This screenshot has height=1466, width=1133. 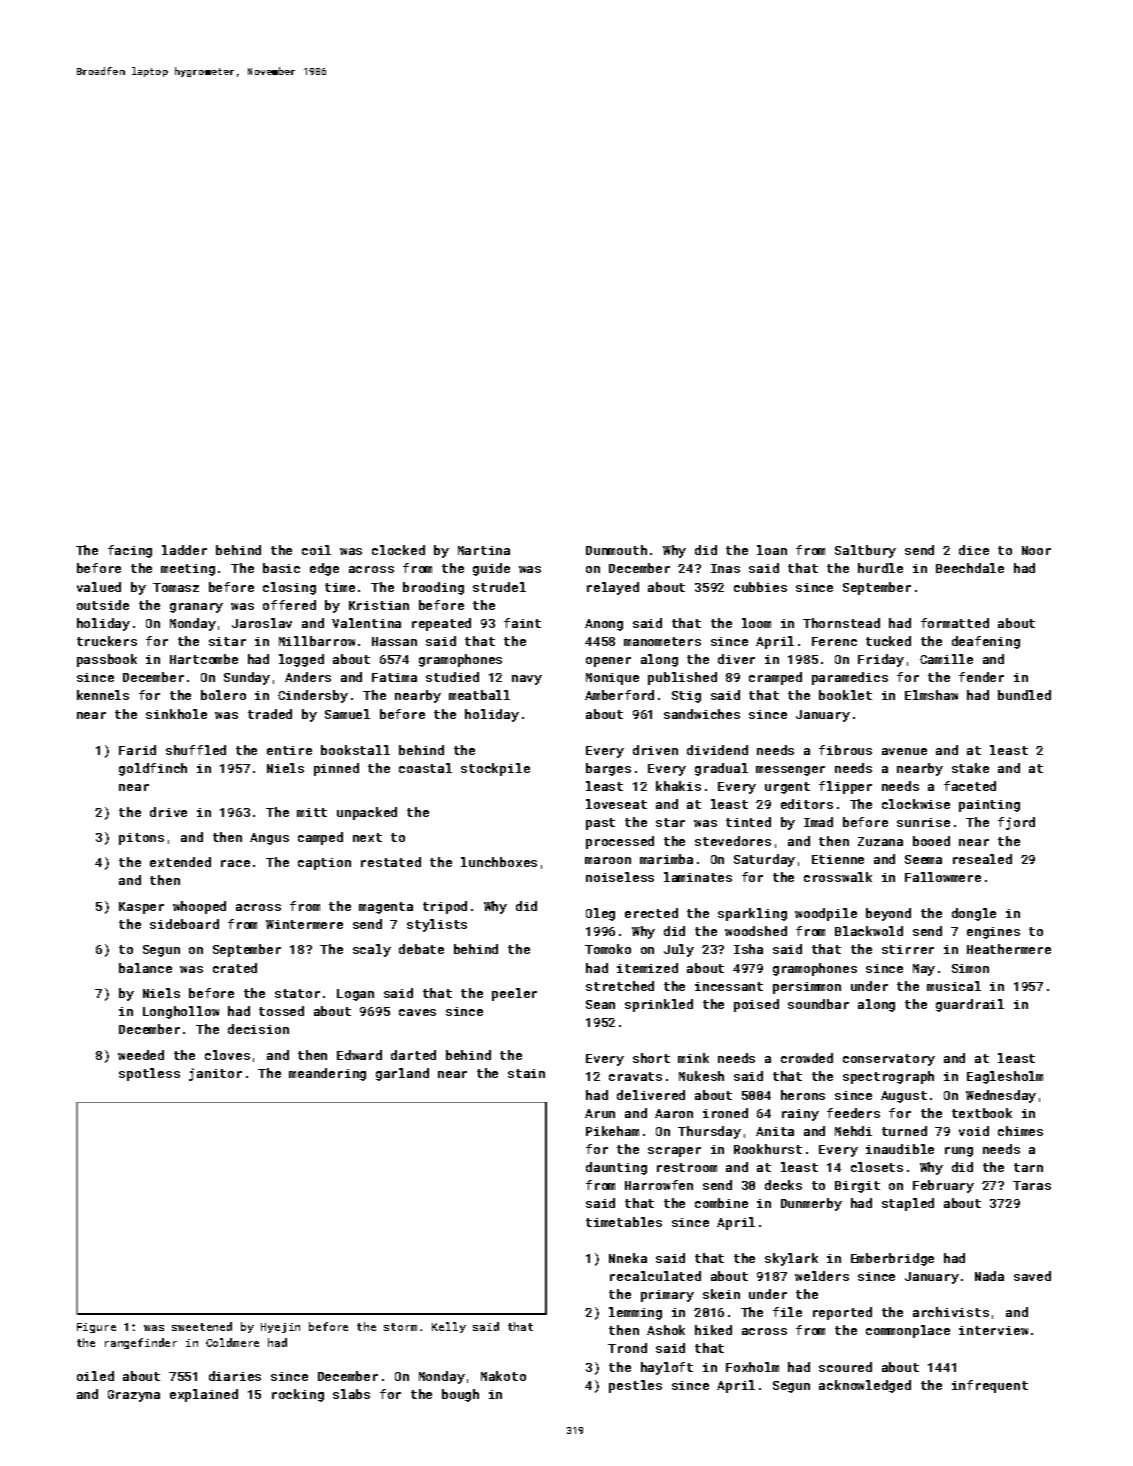 What do you see at coordinates (327, 1074) in the screenshot?
I see `meandering` at bounding box center [327, 1074].
